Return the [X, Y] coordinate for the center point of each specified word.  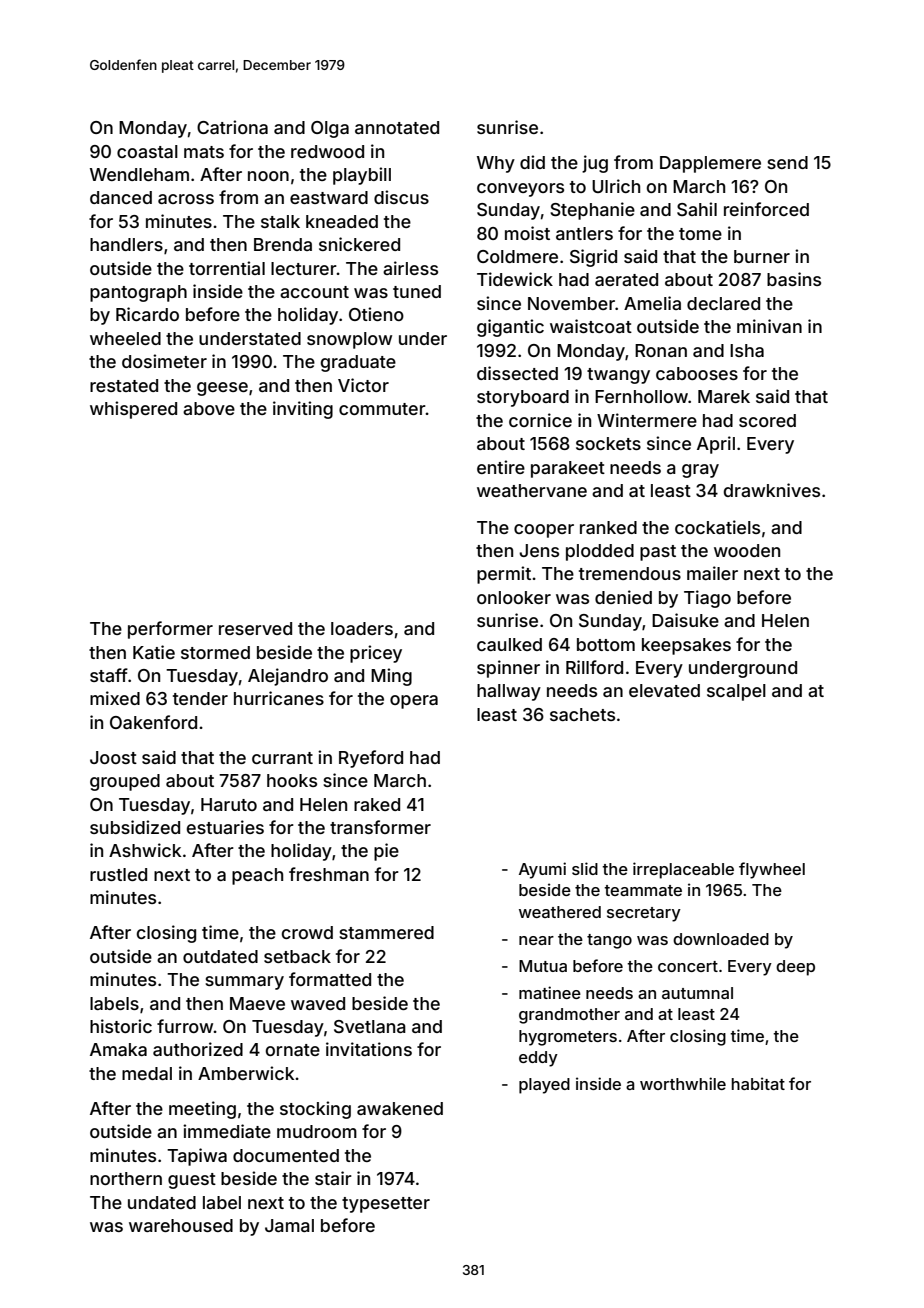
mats [204, 152]
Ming [391, 677]
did [532, 162]
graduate [358, 363]
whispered [133, 410]
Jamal [289, 1225]
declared [723, 303]
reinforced [766, 209]
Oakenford [153, 722]
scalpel [736, 692]
